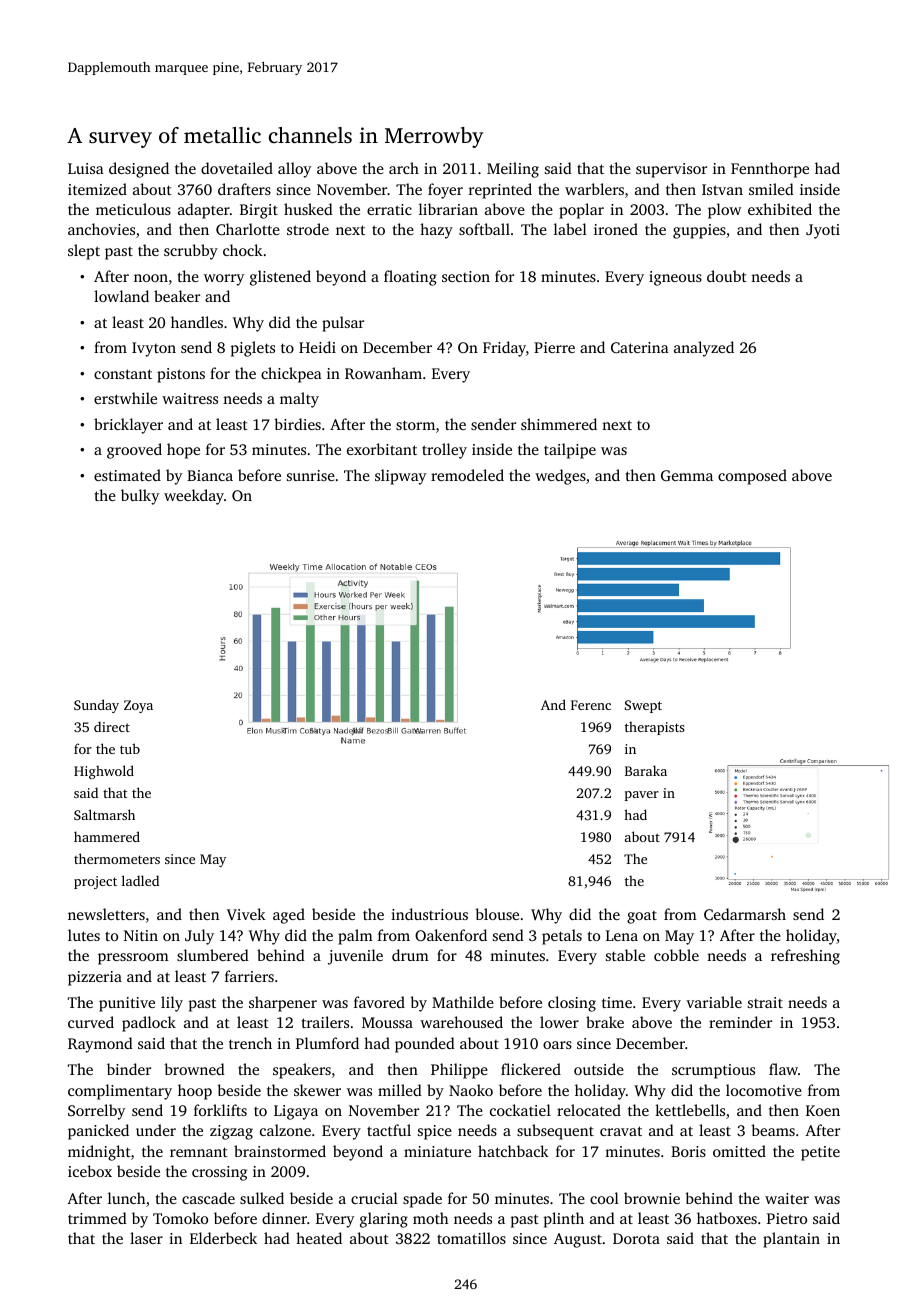 Image resolution: width=908 pixels, height=1316 pixels. Describe the element at coordinates (564, 1220) in the screenshot. I see `plinth` at that location.
